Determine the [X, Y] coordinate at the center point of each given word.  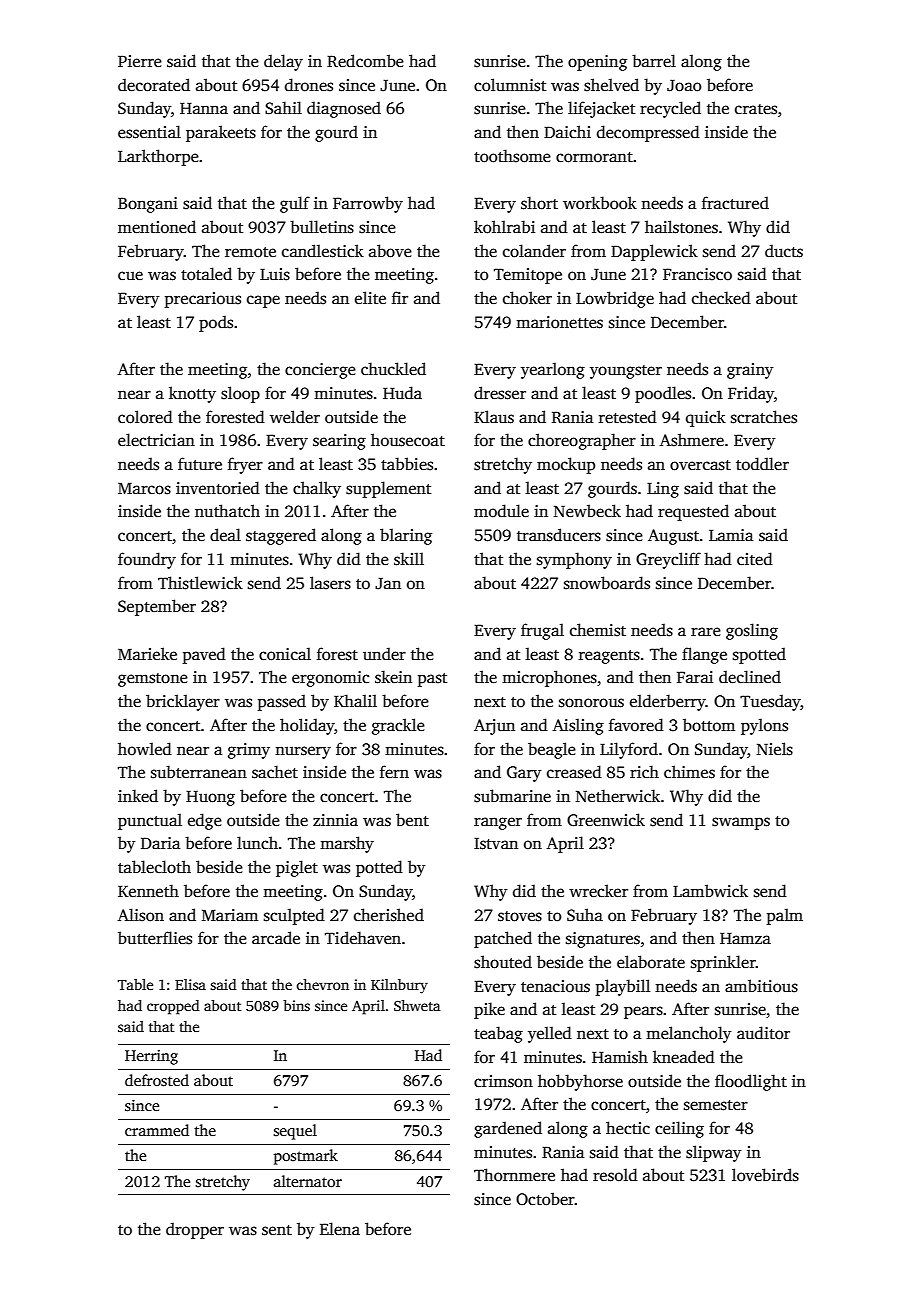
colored [145, 417]
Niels [775, 749]
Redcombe [365, 61]
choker [527, 298]
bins [296, 1005]
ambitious [761, 986]
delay [283, 62]
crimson [503, 1081]
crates [756, 109]
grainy [750, 371]
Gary [524, 774]
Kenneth [148, 890]
